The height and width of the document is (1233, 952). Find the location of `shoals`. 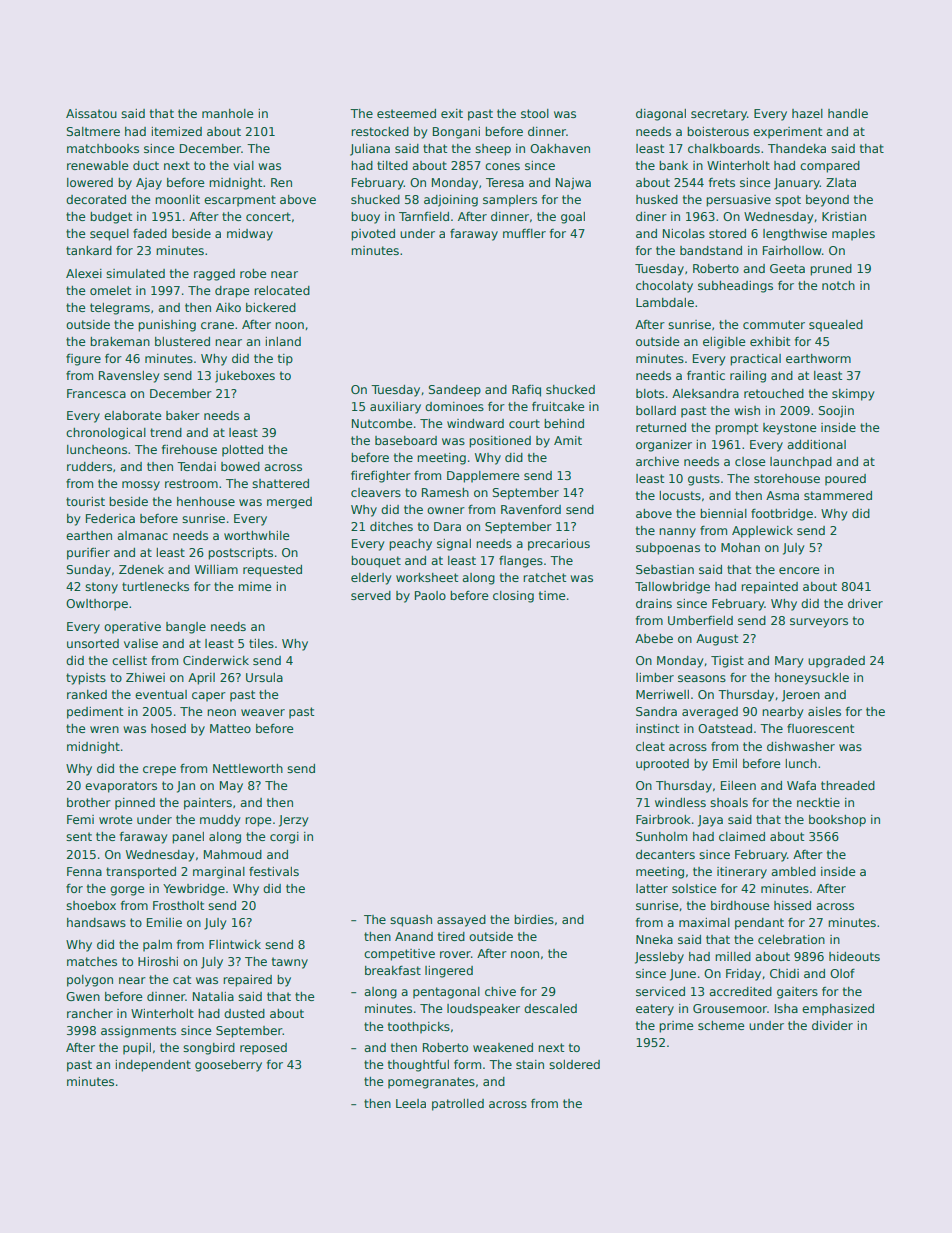

shoals is located at coordinates (729, 802).
